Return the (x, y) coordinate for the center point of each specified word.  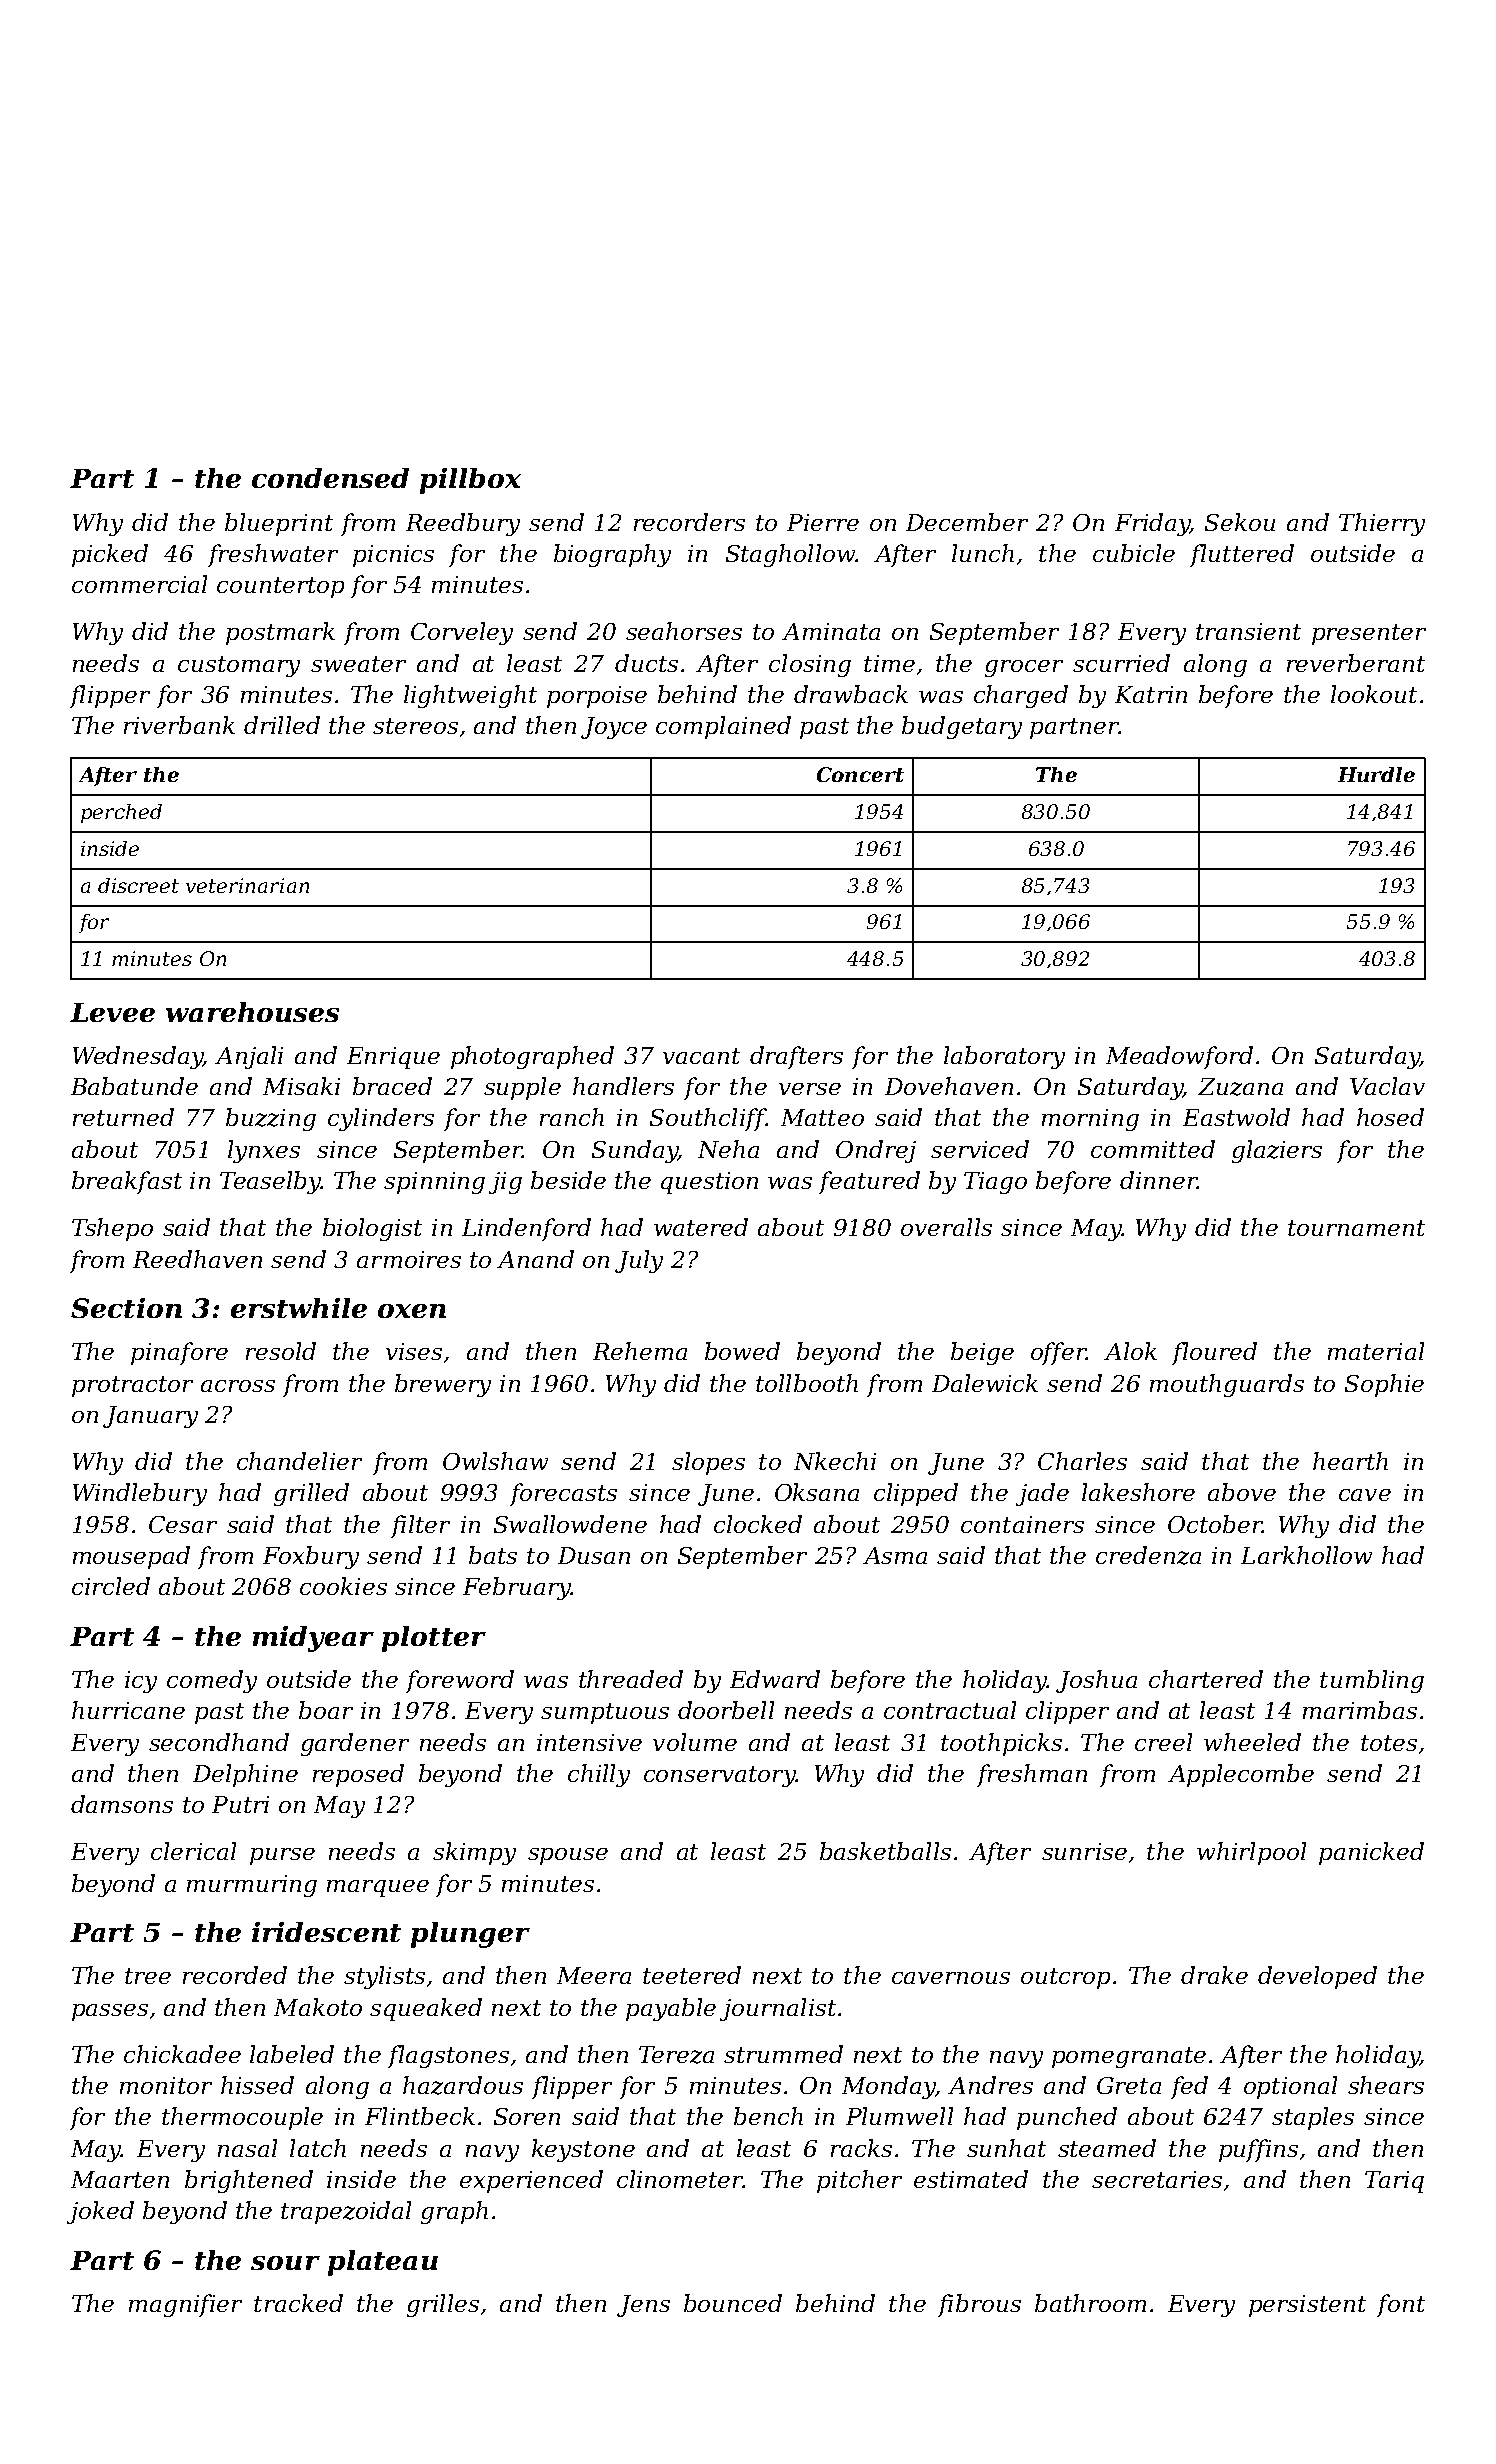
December (967, 522)
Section (126, 1308)
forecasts (563, 1494)
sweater (358, 664)
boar (326, 1710)
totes (1389, 1743)
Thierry (1382, 524)
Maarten (120, 2179)
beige (982, 1353)
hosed (1390, 1117)
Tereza (676, 2055)
